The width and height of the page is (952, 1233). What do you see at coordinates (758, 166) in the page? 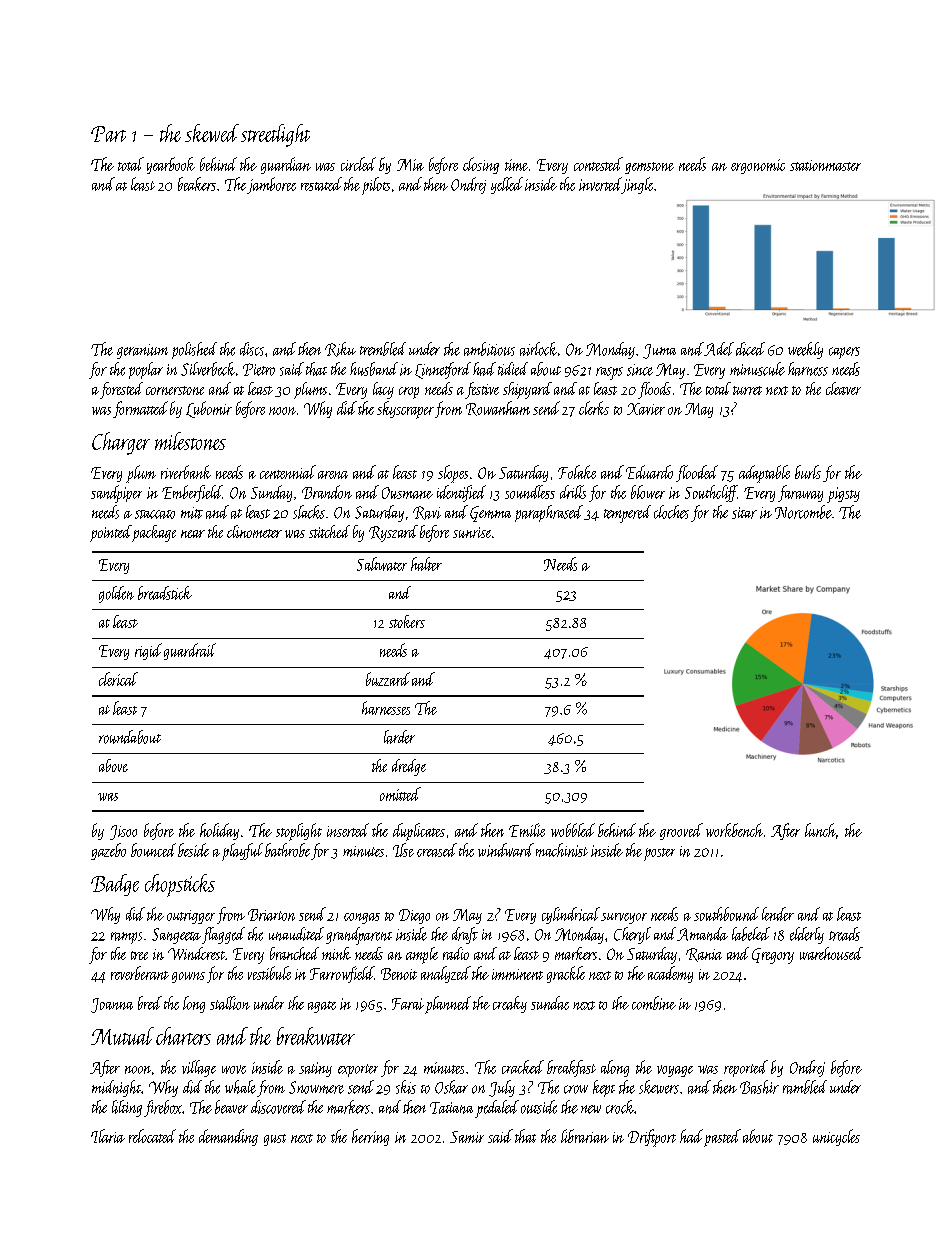
I see `ergonomic` at bounding box center [758, 166].
